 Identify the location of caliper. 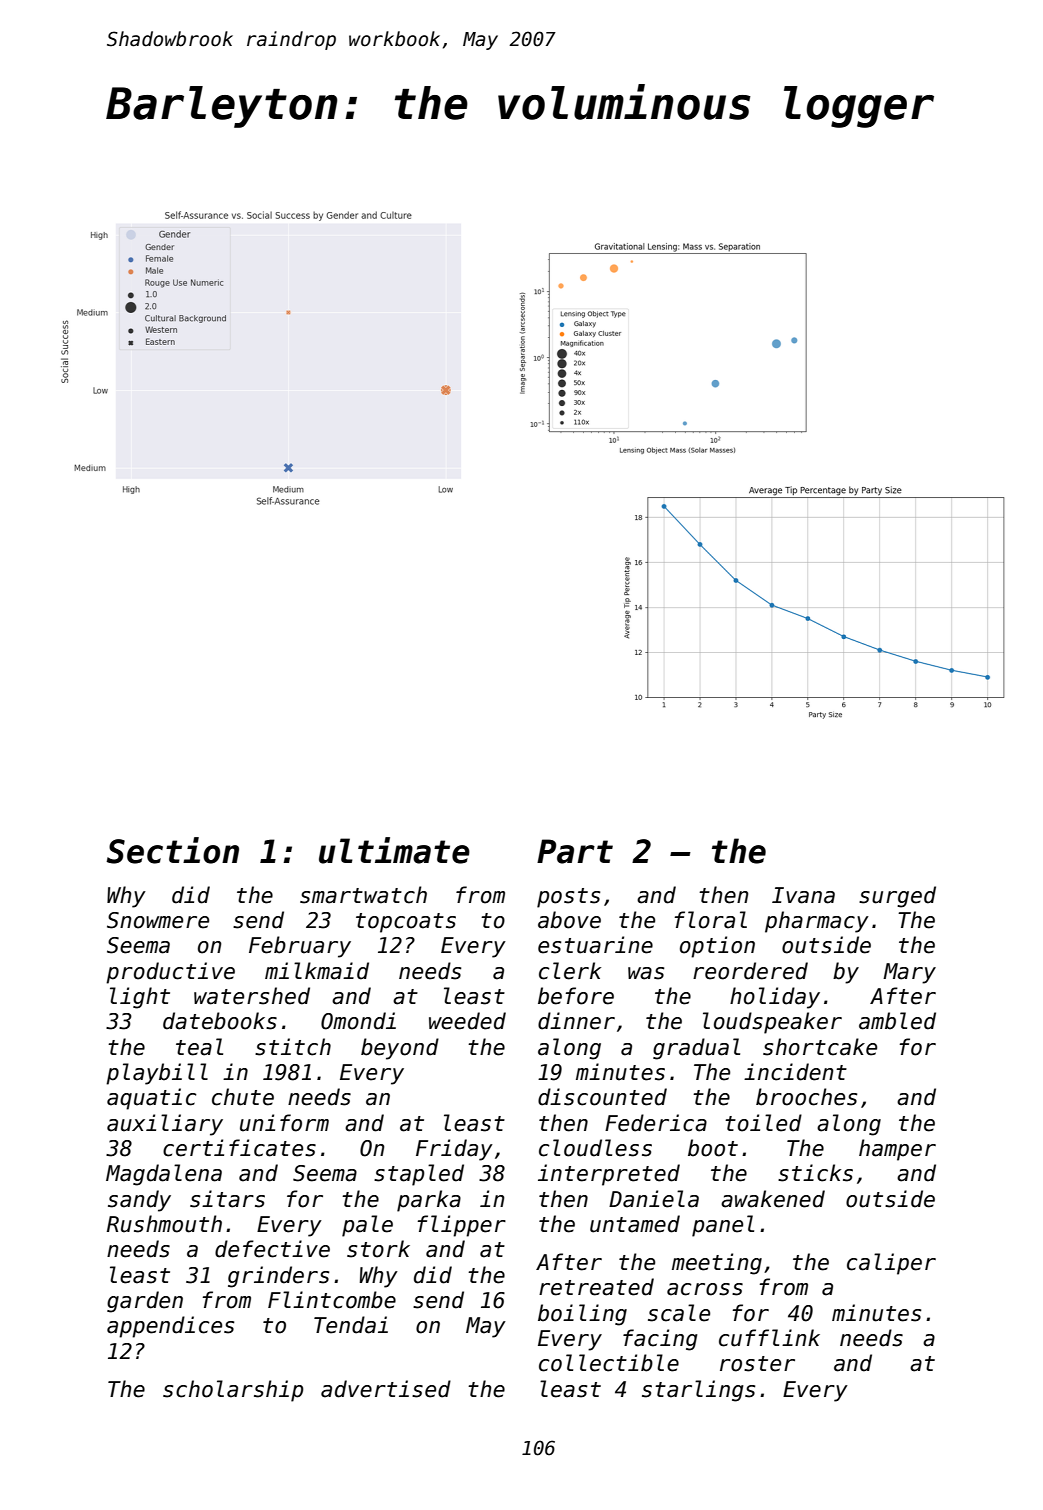
(891, 1264).
